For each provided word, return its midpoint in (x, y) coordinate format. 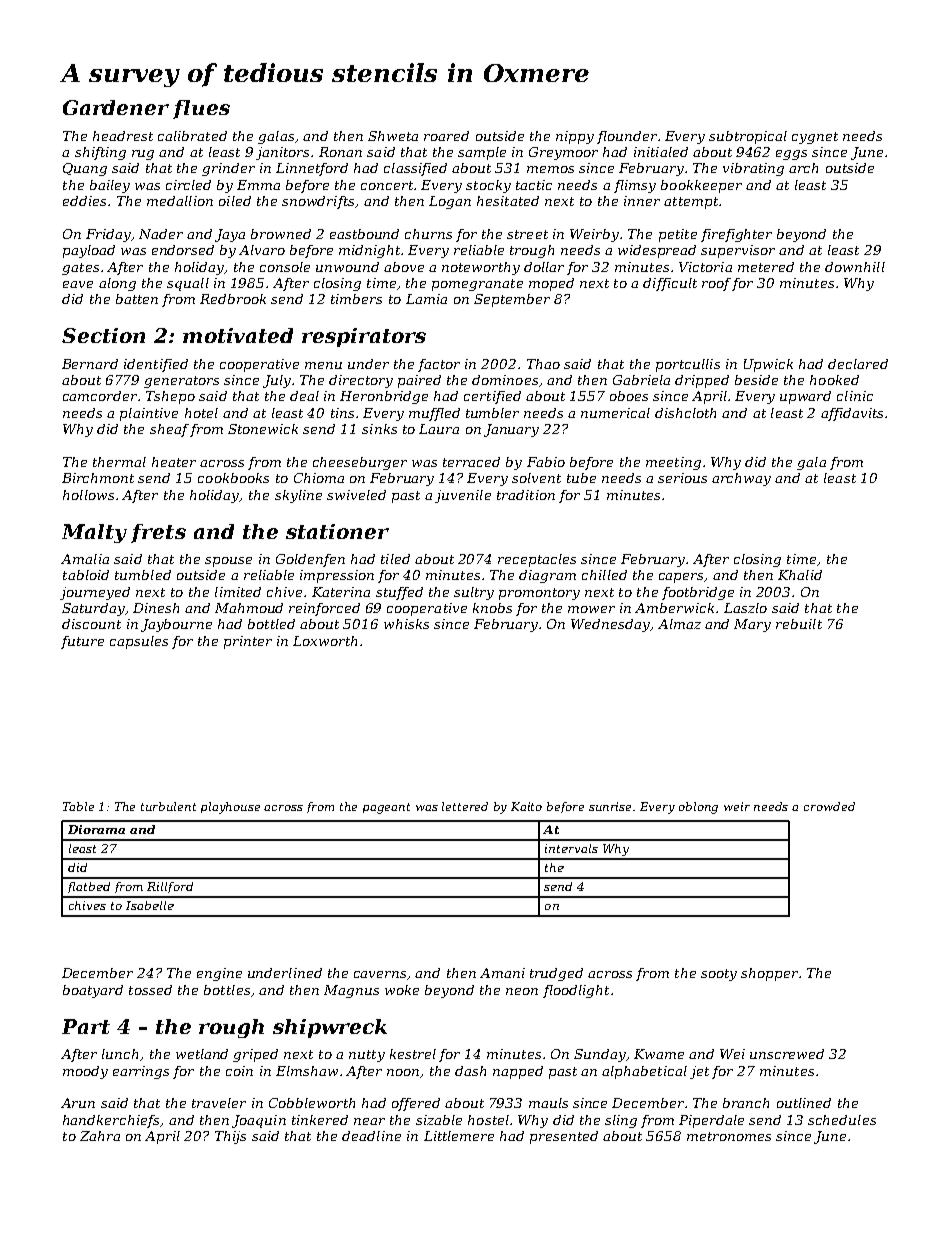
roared (446, 136)
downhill (855, 267)
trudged (556, 974)
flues (201, 109)
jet (699, 1072)
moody (85, 1072)
